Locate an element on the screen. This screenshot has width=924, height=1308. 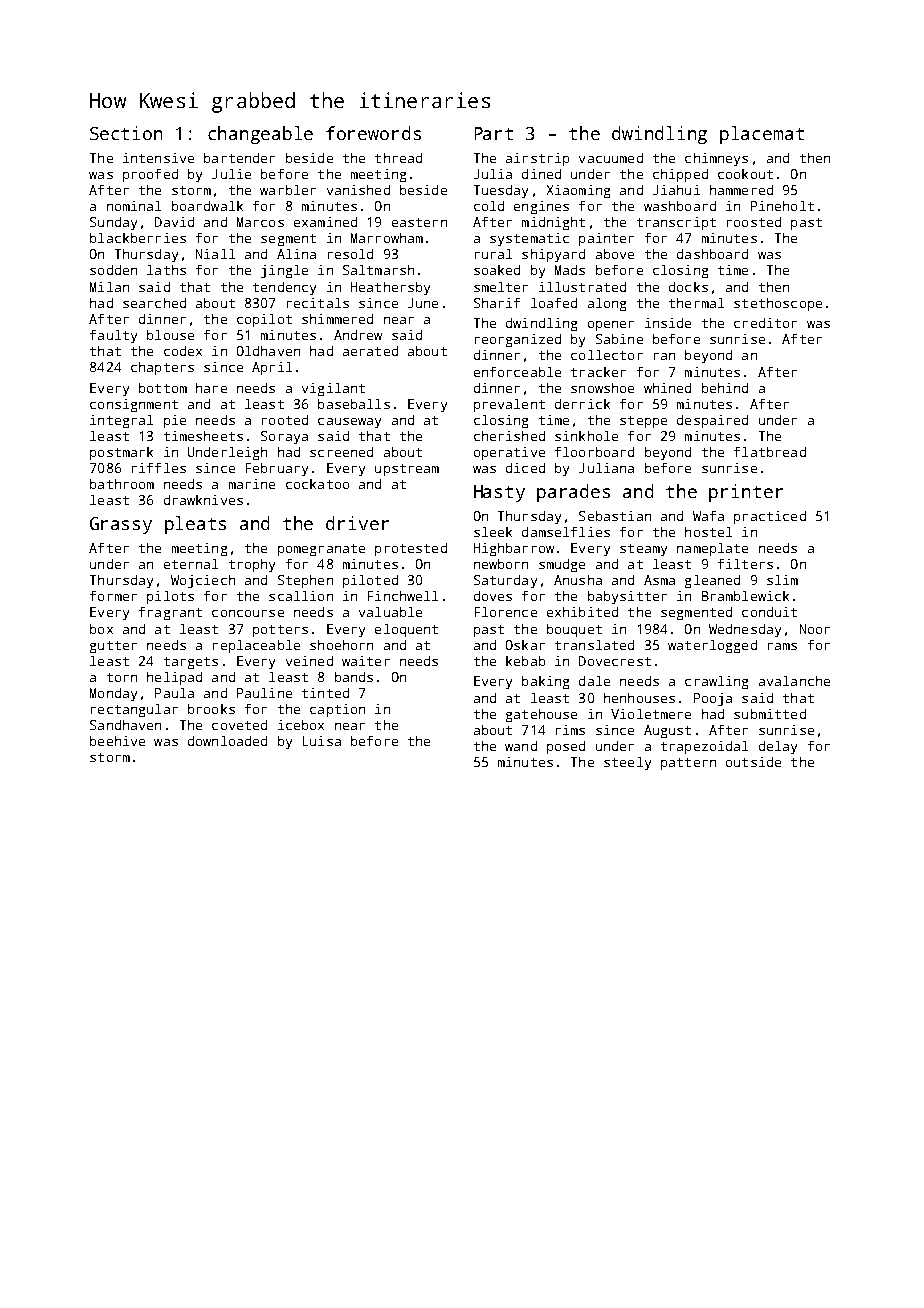
gutter is located at coordinates (113, 647).
